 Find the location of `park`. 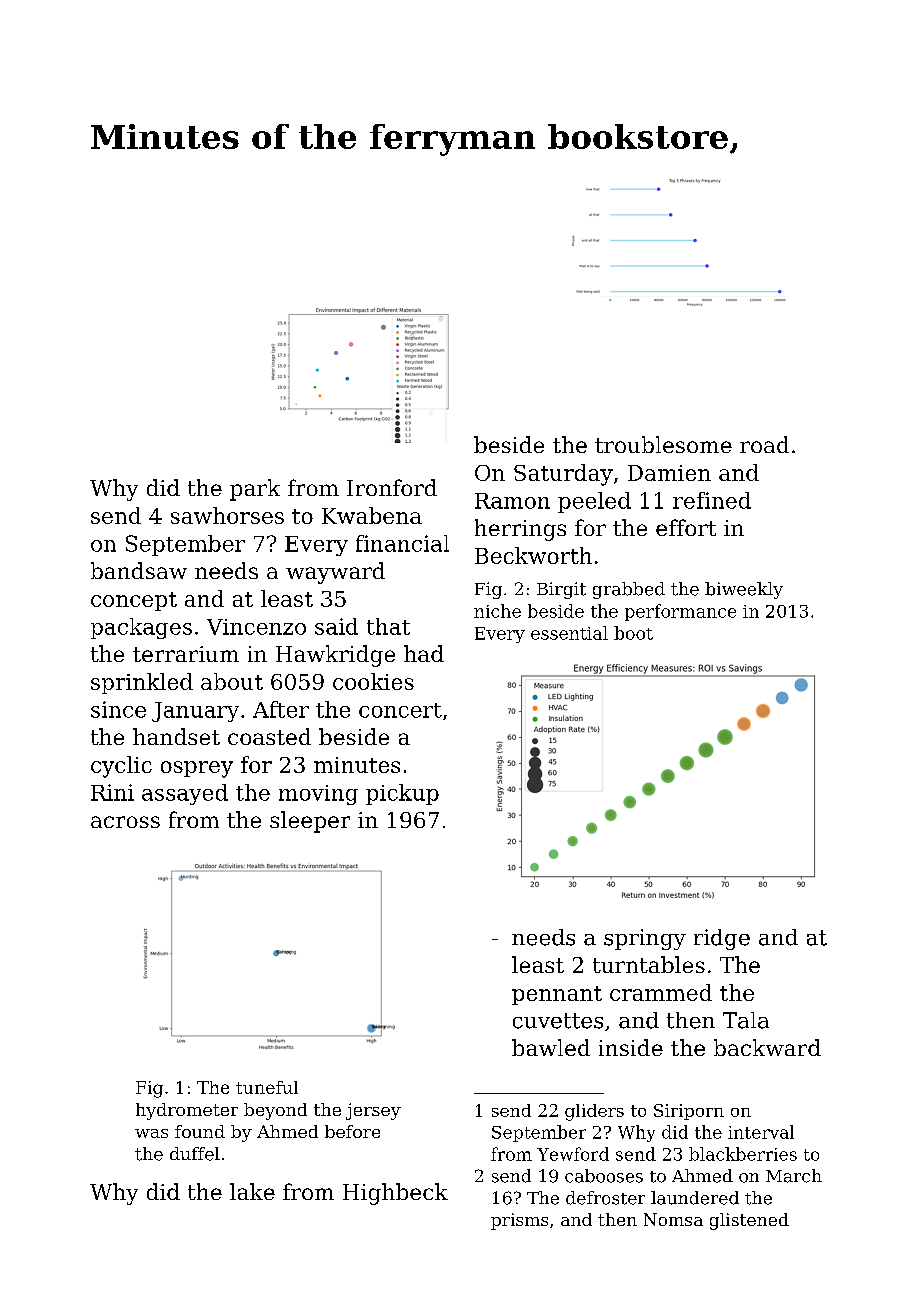

park is located at coordinates (255, 490).
